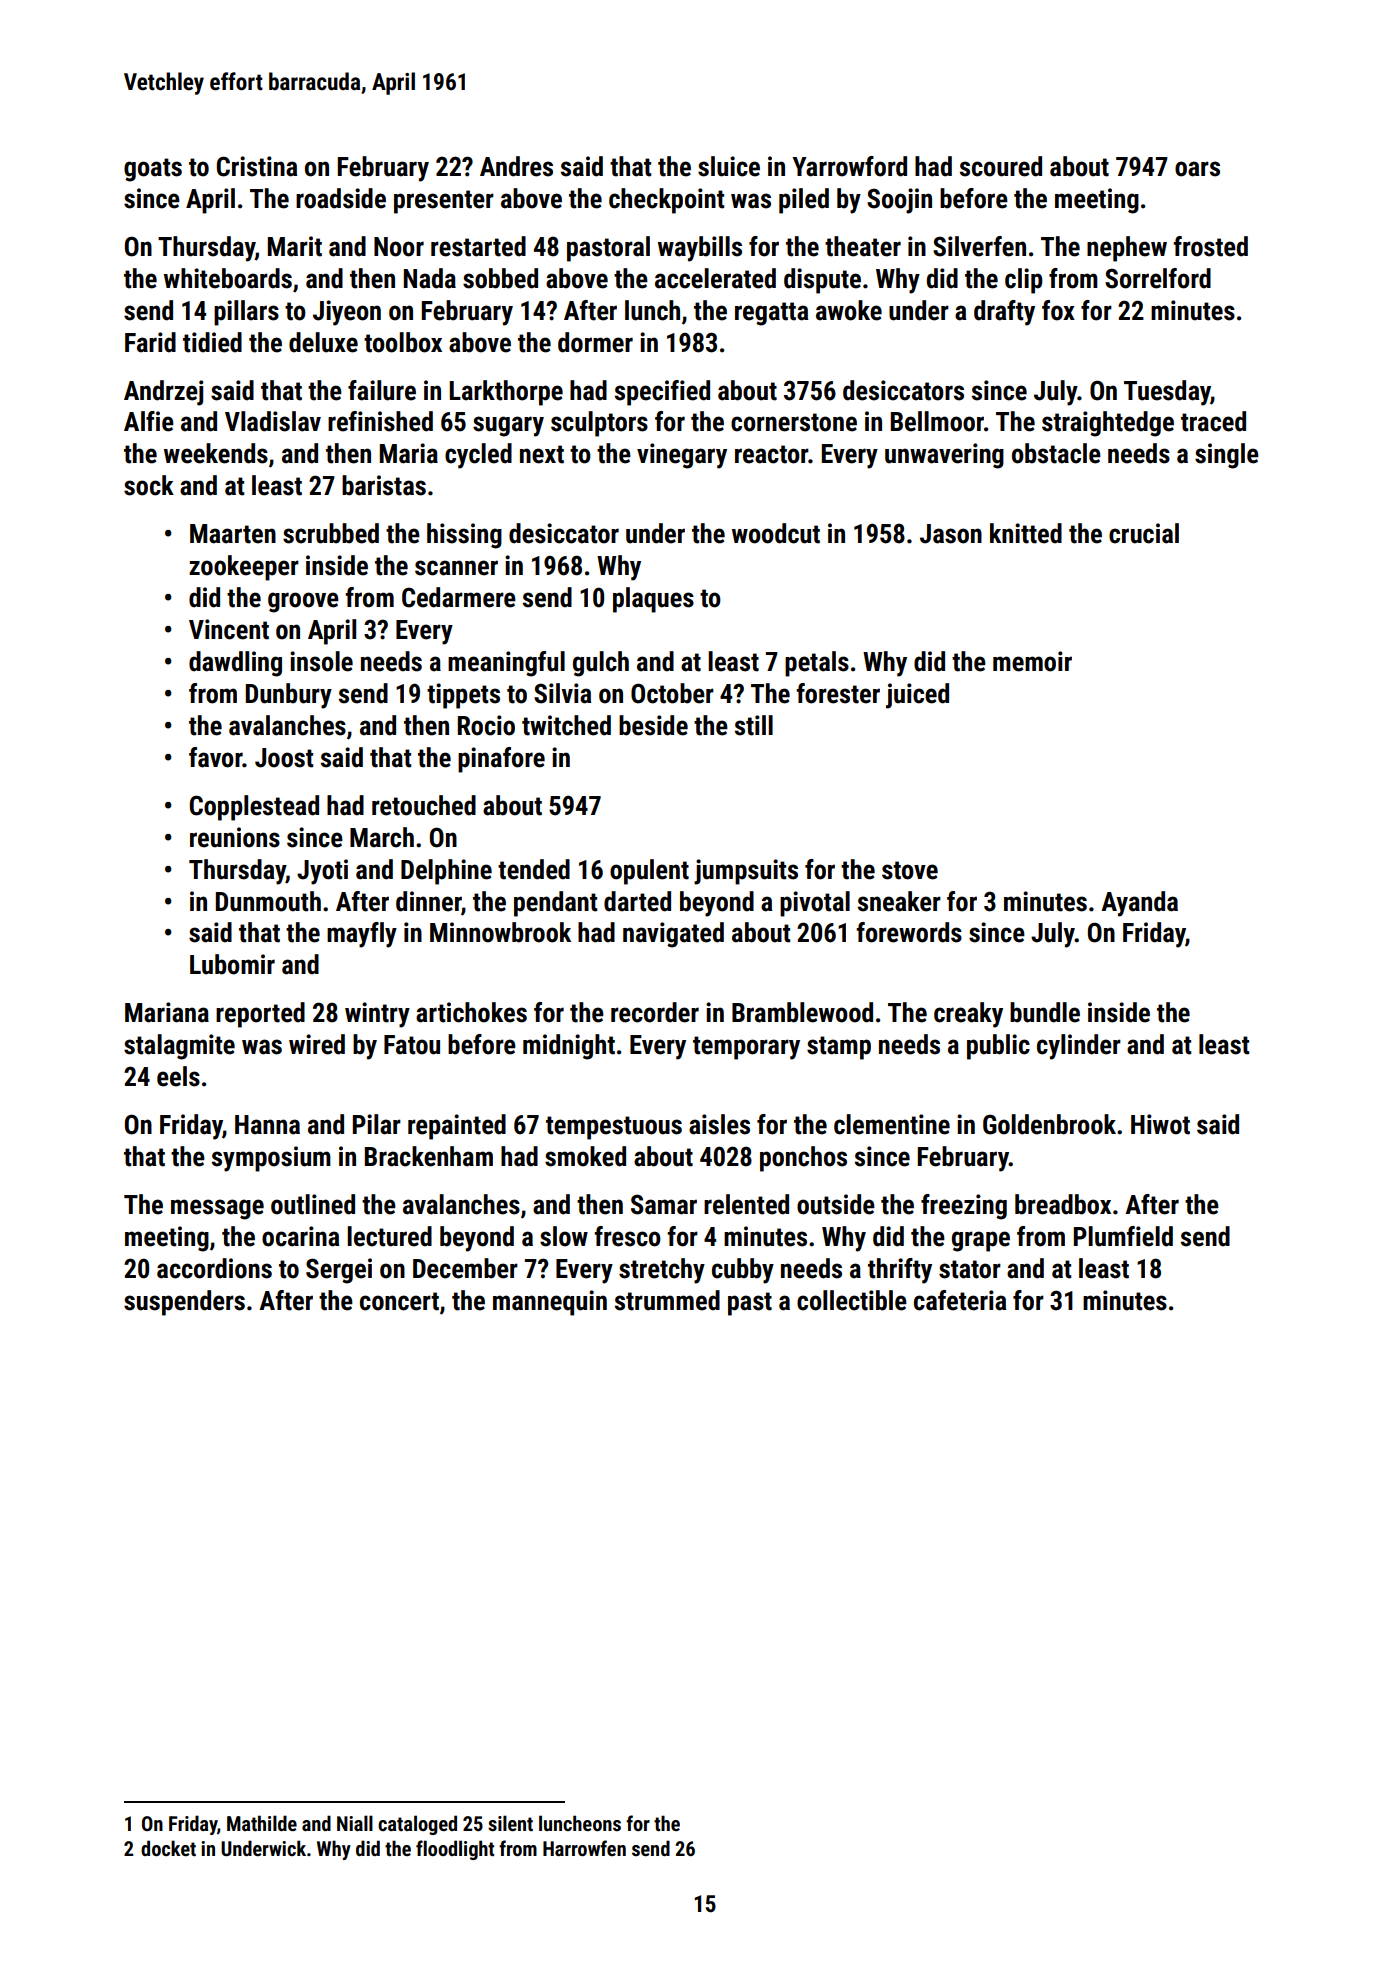 The height and width of the page is (1969, 1386). Describe the element at coordinates (852, 1300) in the page. I see `collectible` at that location.
